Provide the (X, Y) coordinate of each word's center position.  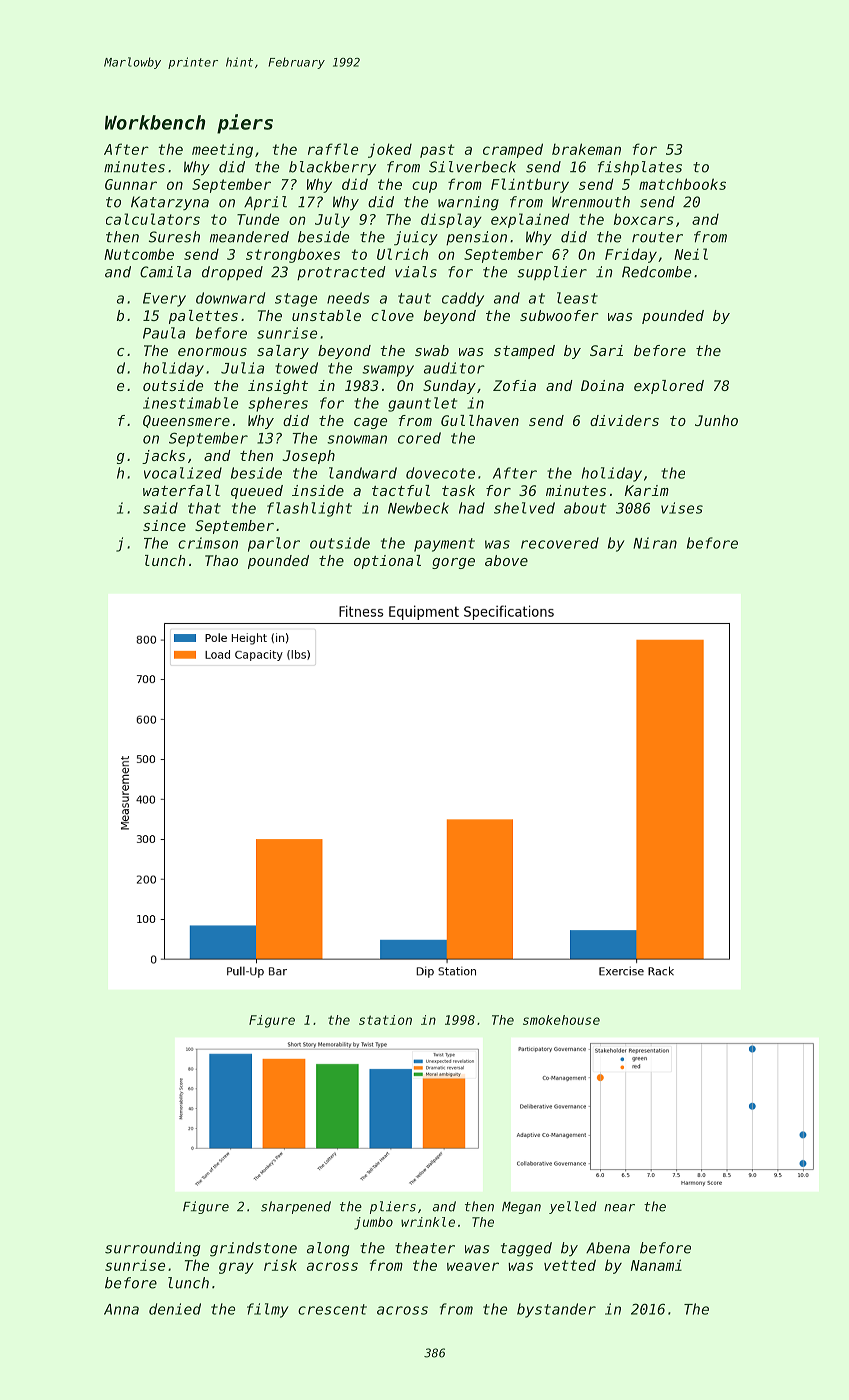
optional (387, 562)
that (204, 508)
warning (468, 203)
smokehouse (561, 1020)
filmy (268, 1310)
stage (296, 300)
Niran (655, 543)
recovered (560, 543)
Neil (691, 254)
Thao (221, 560)
